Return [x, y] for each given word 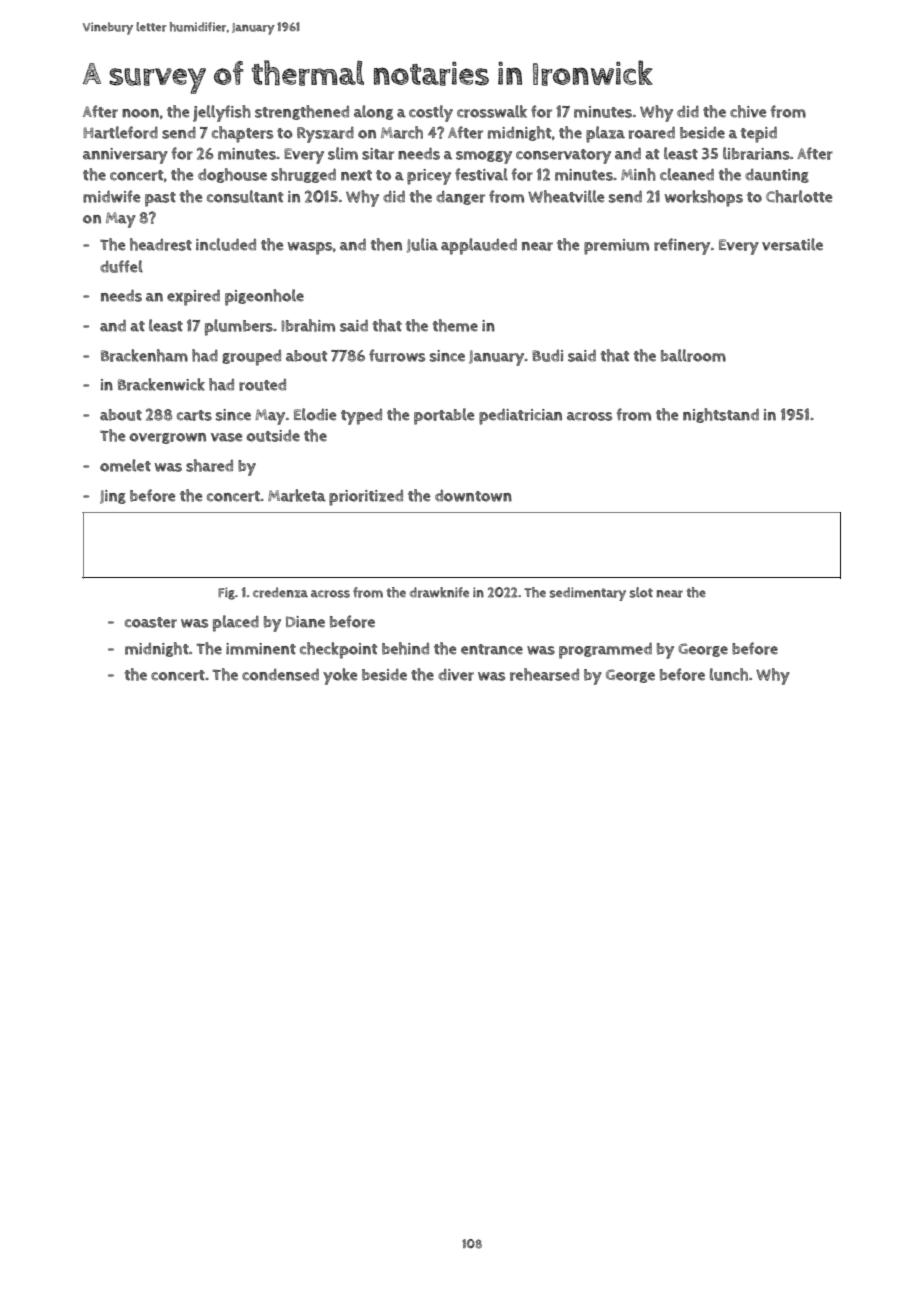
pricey [429, 177]
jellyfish [222, 113]
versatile [792, 244]
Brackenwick [161, 384]
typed [361, 417]
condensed [280, 674]
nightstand [721, 415]
